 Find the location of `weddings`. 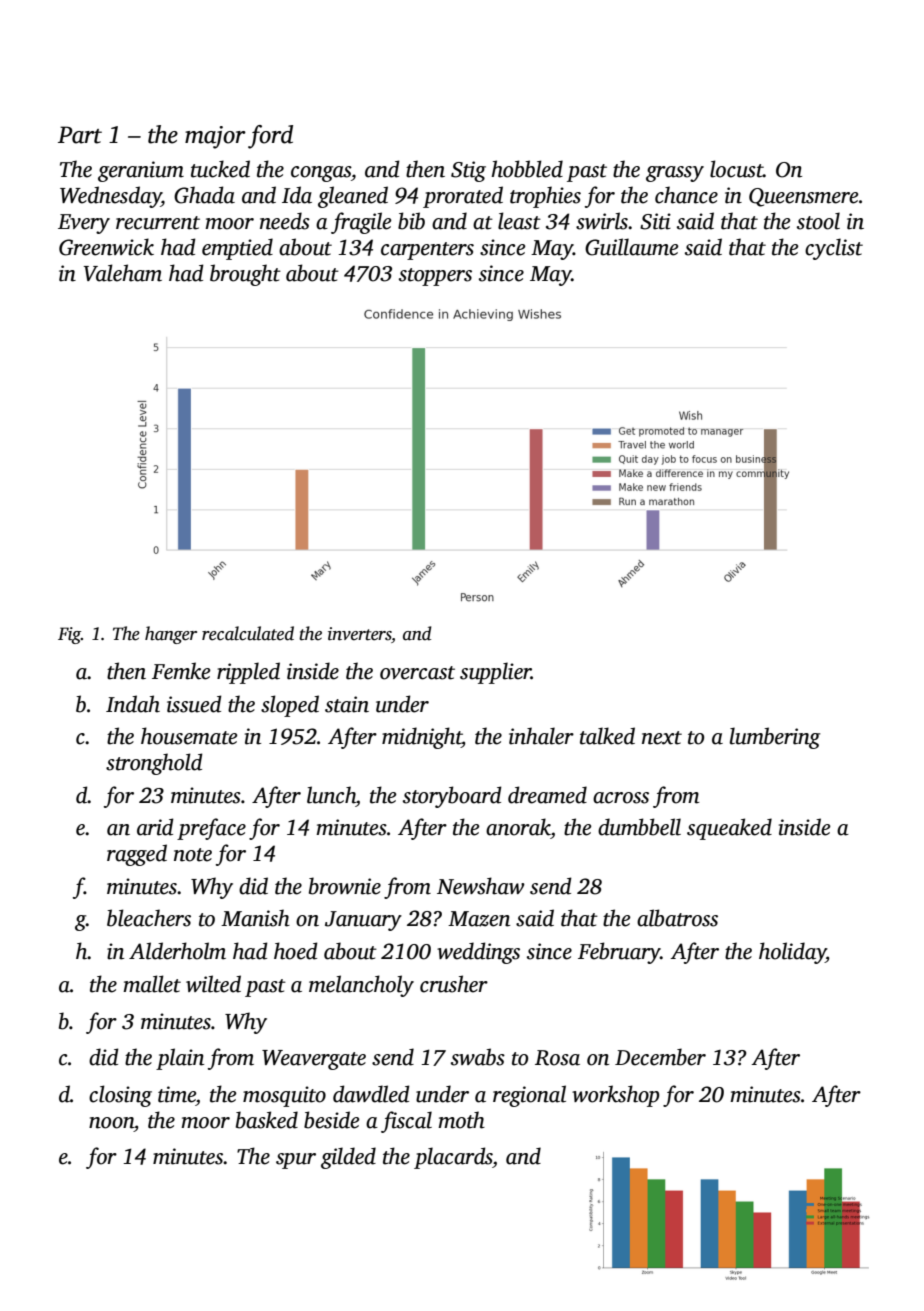

weddings is located at coordinates (478, 953).
